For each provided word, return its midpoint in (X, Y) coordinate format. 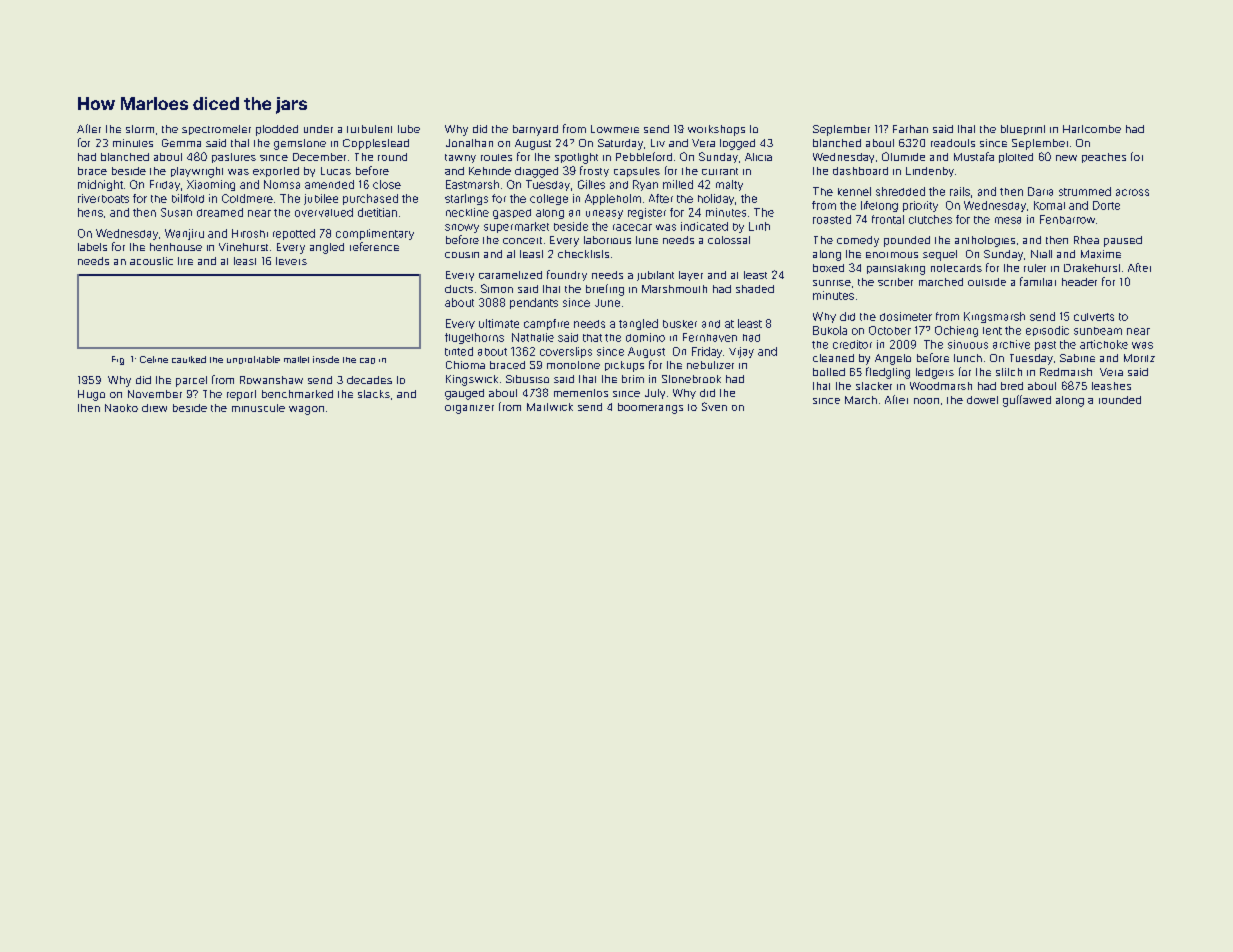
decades (369, 380)
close (387, 184)
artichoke (1104, 344)
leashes (1111, 386)
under (318, 129)
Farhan (910, 129)
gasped (512, 214)
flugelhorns (474, 338)
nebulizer (710, 365)
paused (1123, 241)
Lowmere (615, 129)
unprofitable (253, 360)
